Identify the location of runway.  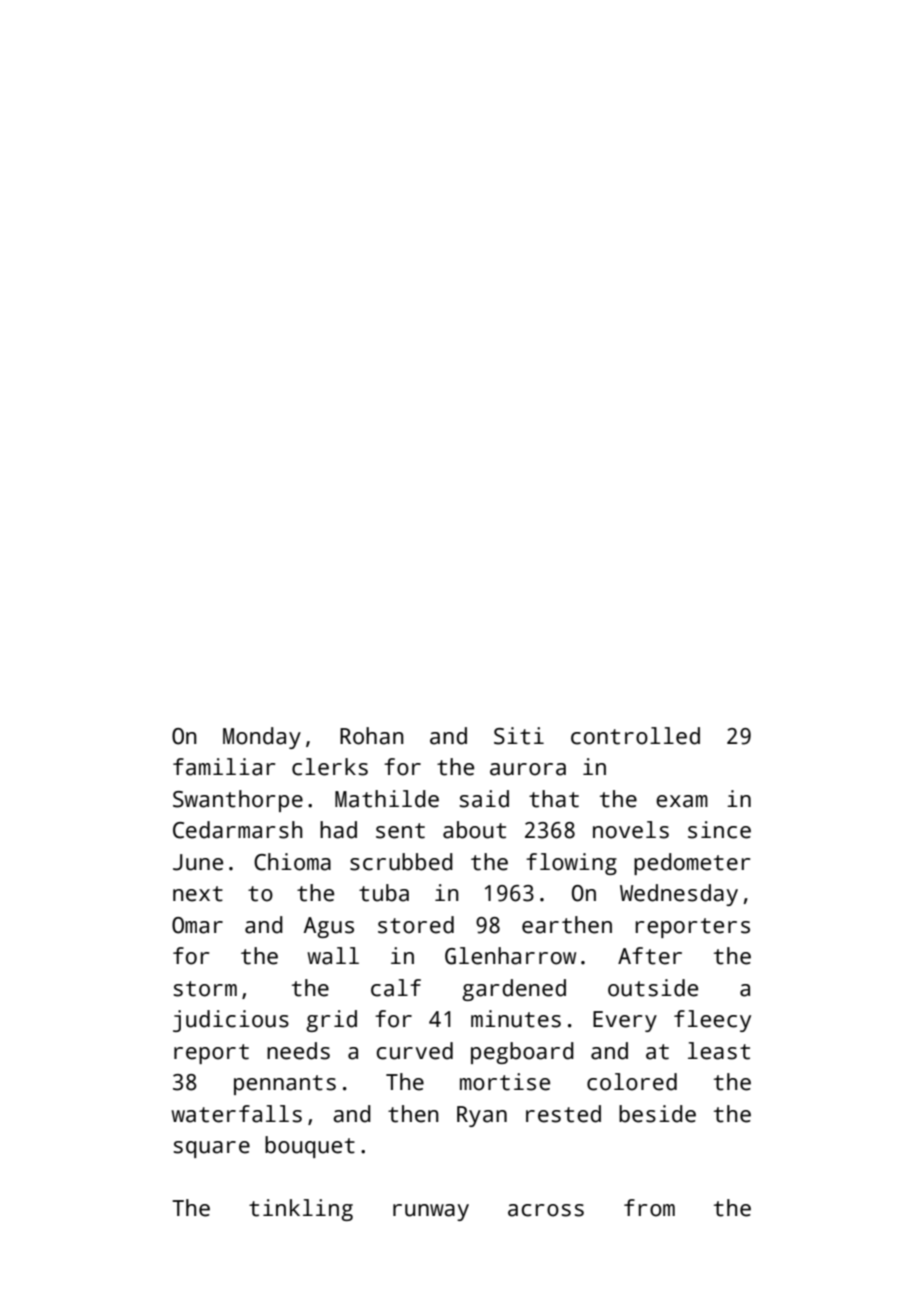
(431, 1212).
